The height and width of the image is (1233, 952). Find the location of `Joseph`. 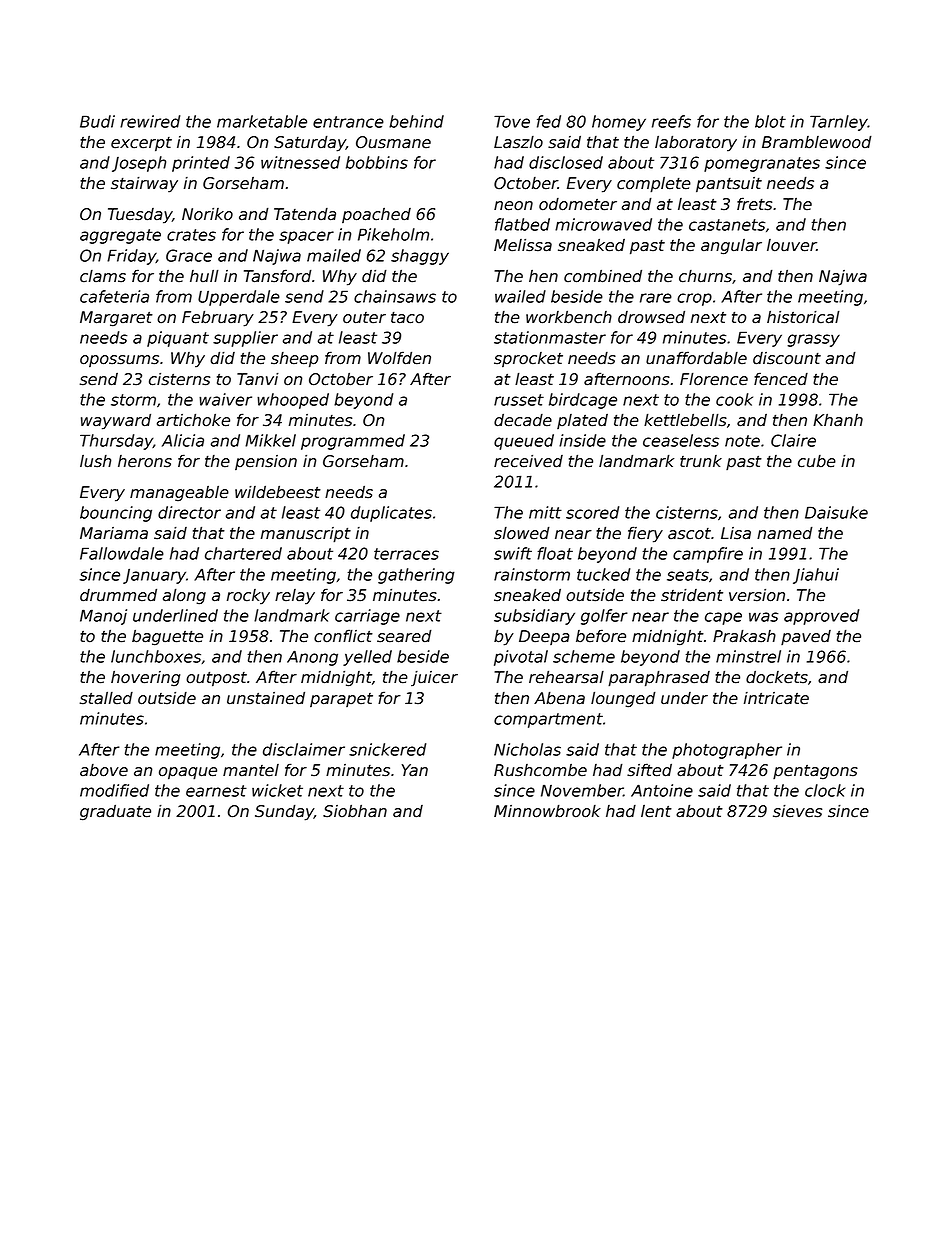

Joseph is located at coordinates (139, 164).
